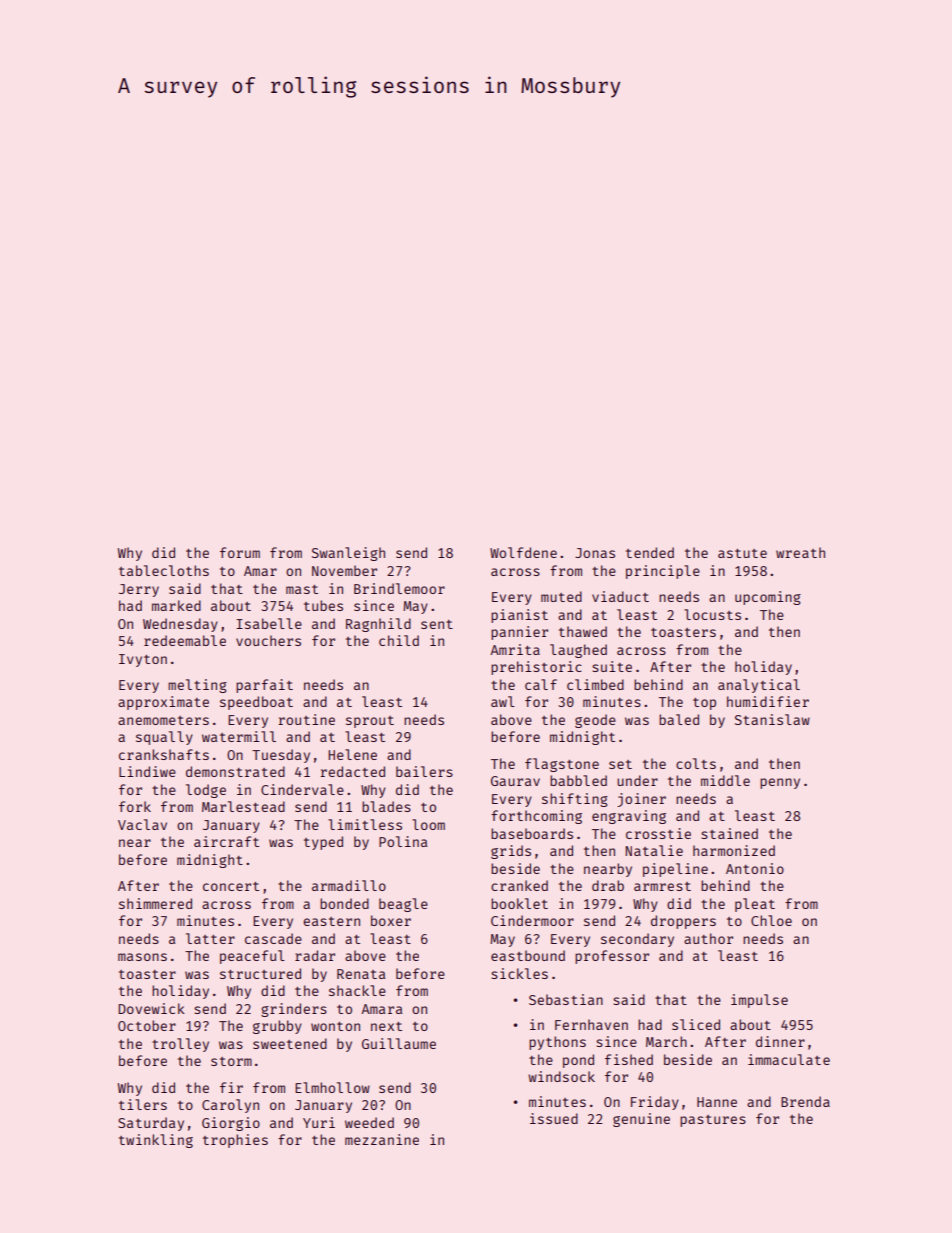 This image has width=952, height=1233. I want to click on aircraft, so click(226, 841).
